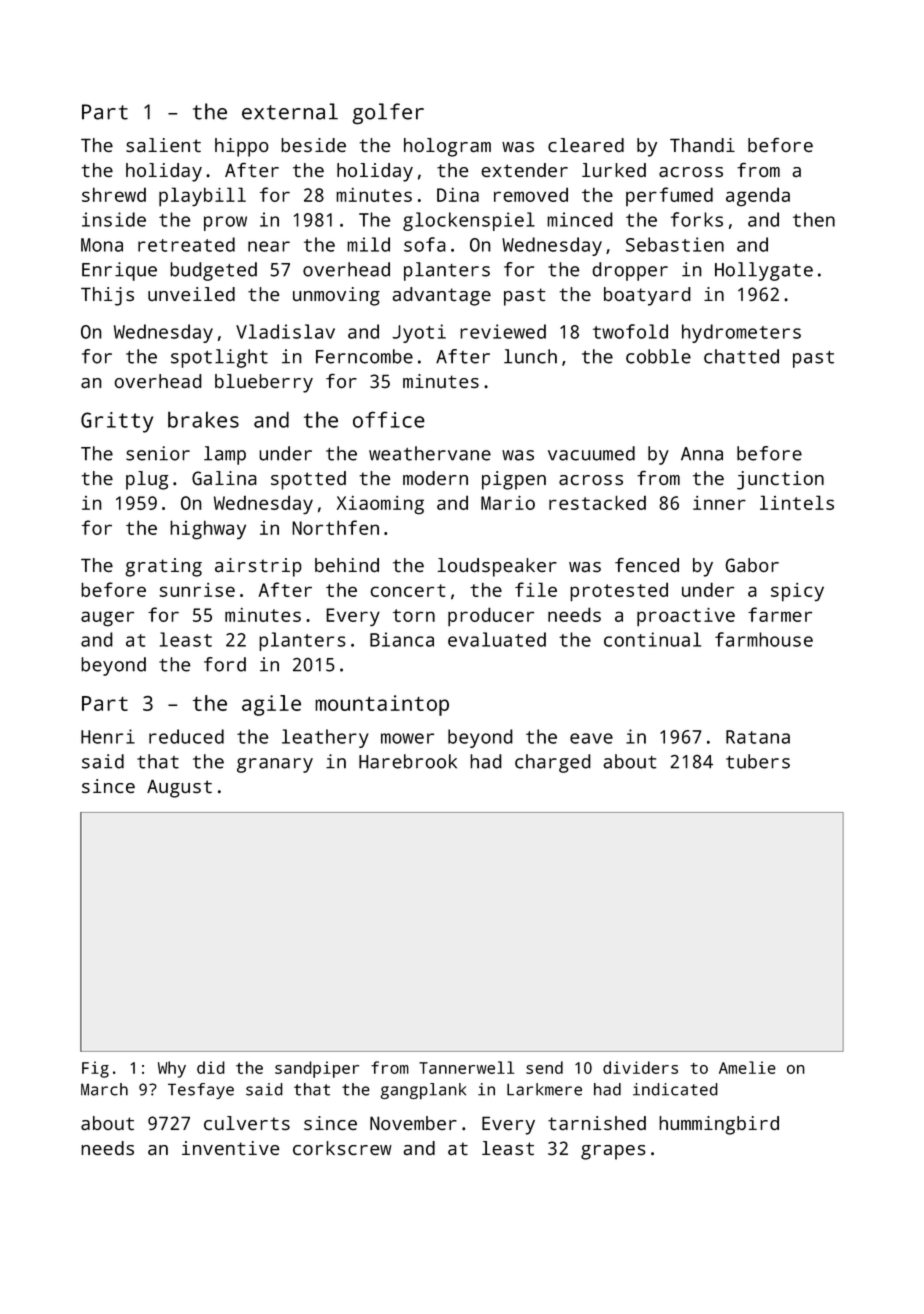 The height and width of the page is (1314, 924). What do you see at coordinates (466, 1067) in the page?
I see `Tannerwell` at bounding box center [466, 1067].
